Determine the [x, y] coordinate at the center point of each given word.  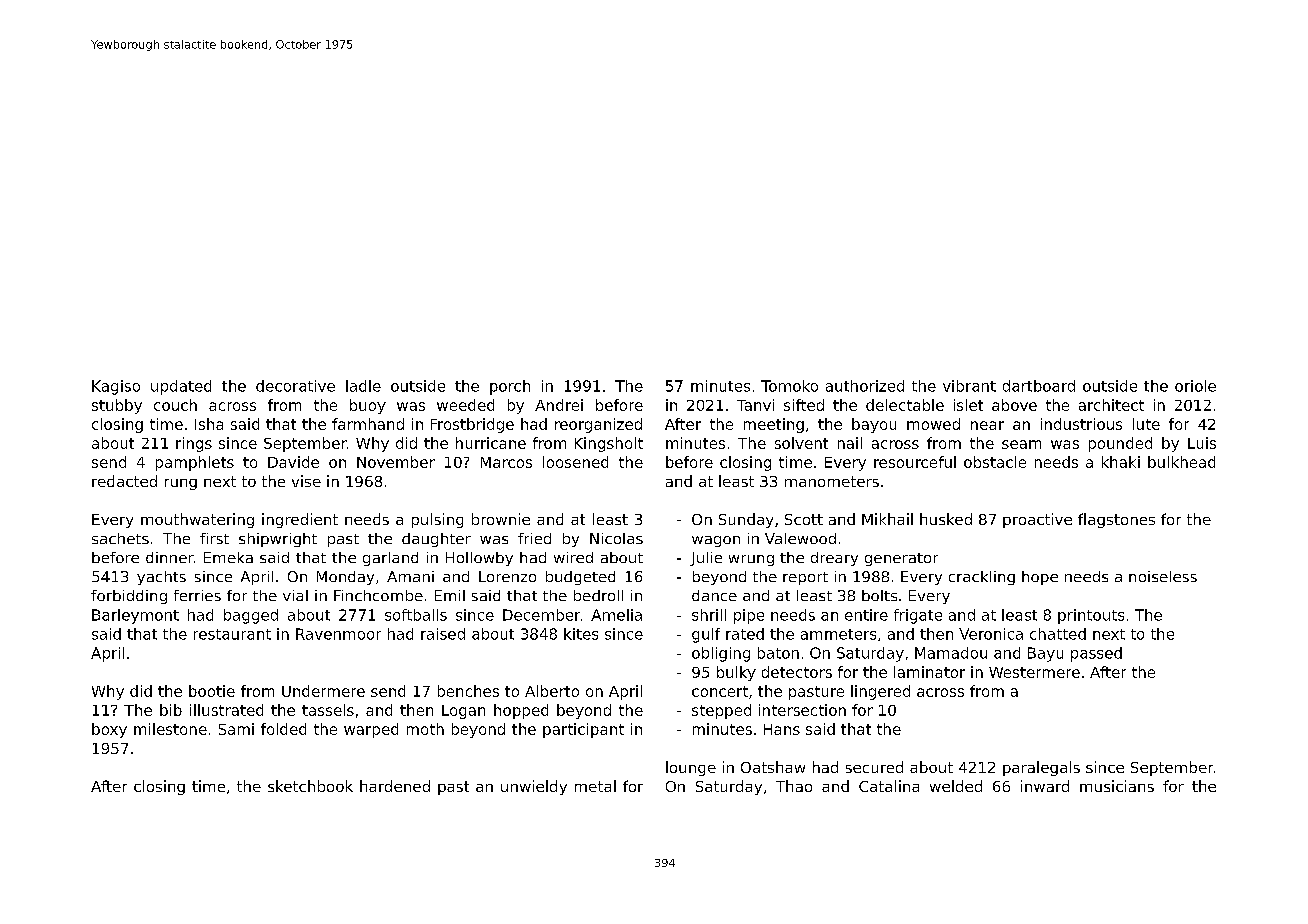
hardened [395, 786]
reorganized [598, 425]
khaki [1121, 462]
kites [581, 634]
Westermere [1034, 672]
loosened [575, 462]
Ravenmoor [338, 634]
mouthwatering [197, 520]
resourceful [915, 462]
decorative [295, 386]
